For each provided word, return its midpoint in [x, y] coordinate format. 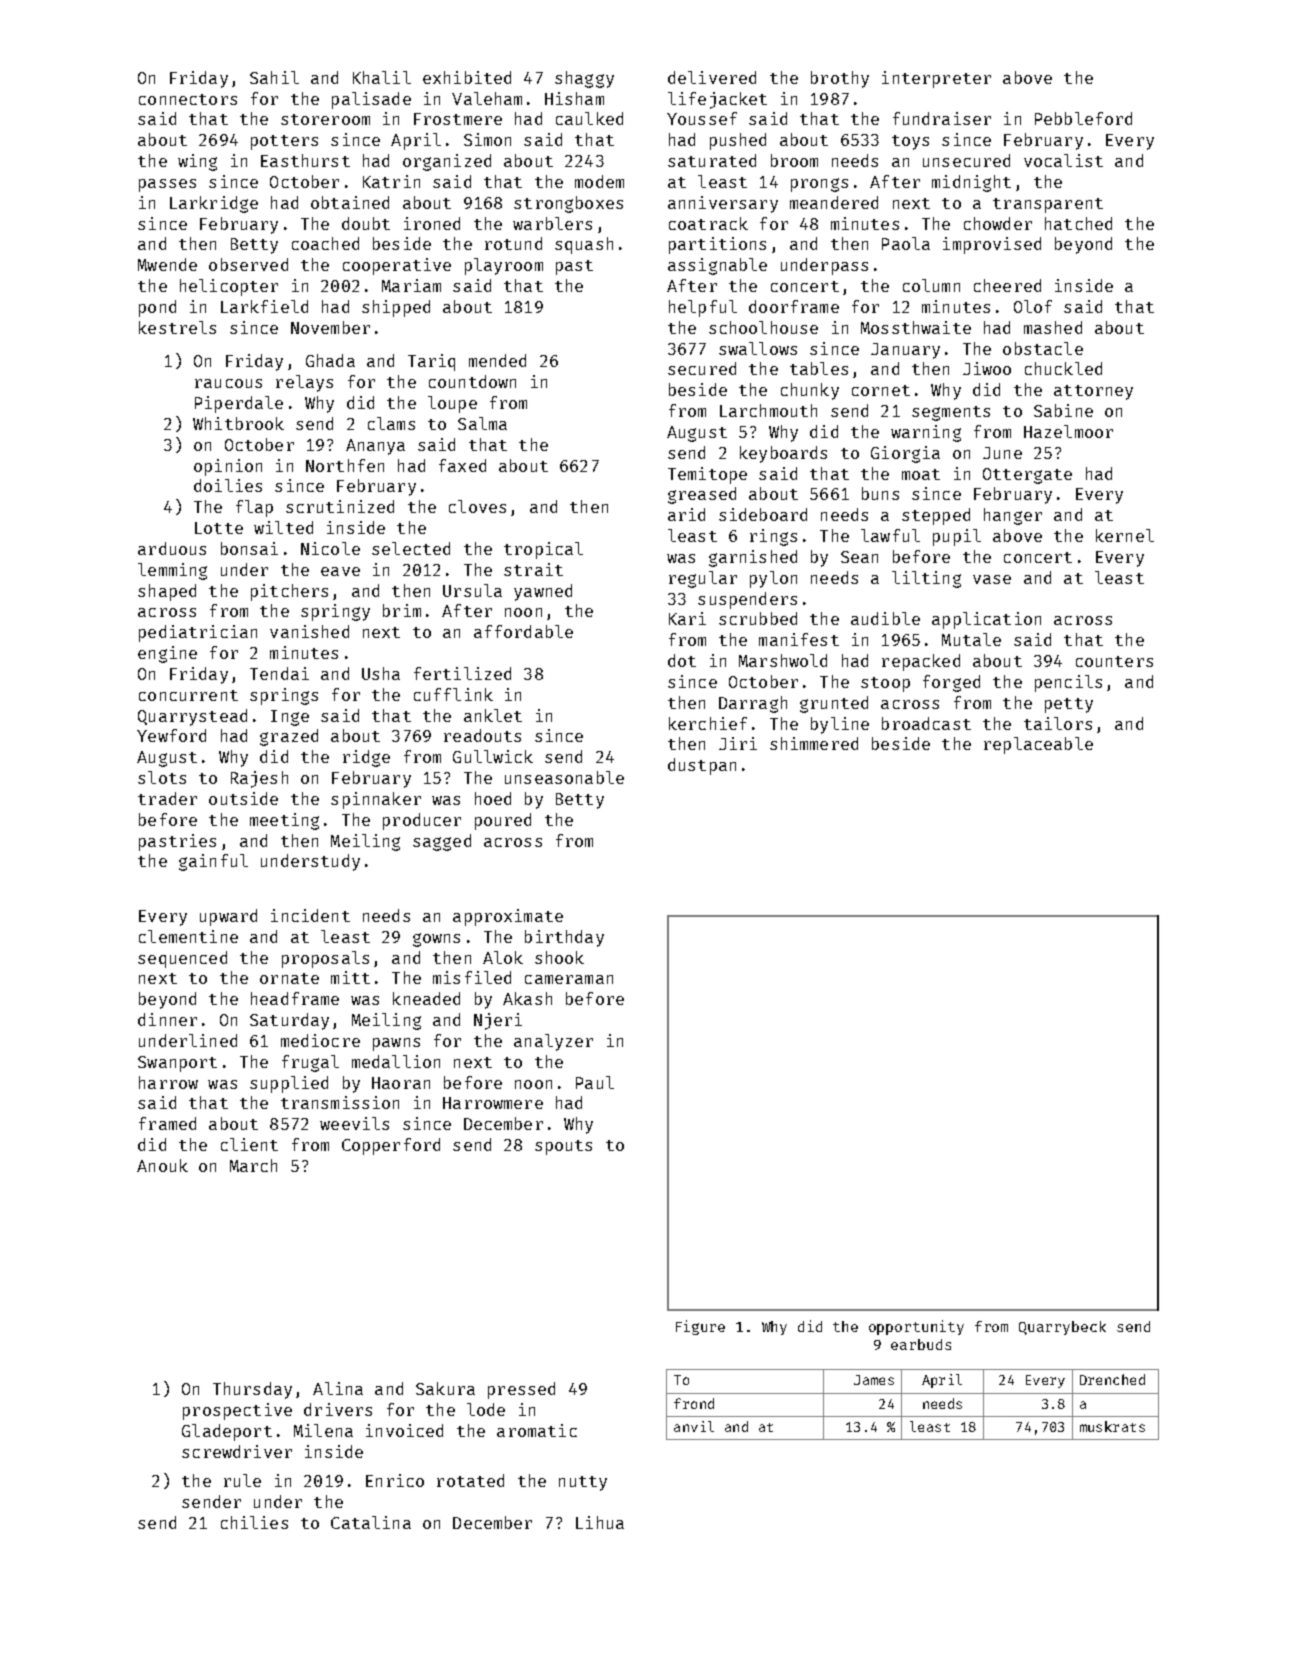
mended [497, 360]
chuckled [1063, 368]
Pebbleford [1083, 118]
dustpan [702, 766]
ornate [289, 978]
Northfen [345, 465]
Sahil [274, 77]
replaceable [1038, 745]
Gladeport [227, 1432]
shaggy [584, 79]
